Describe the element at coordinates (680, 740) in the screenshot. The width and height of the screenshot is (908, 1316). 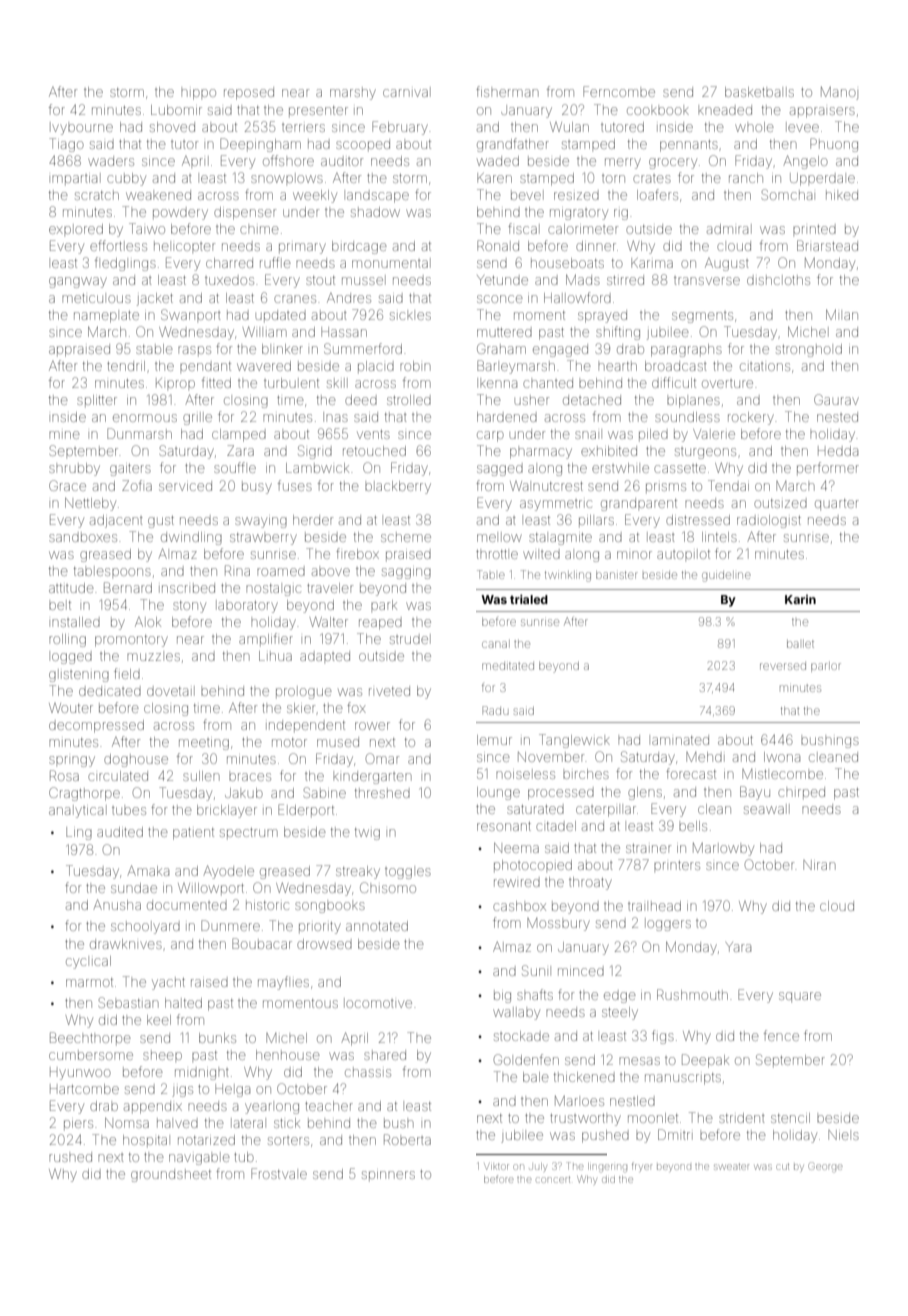
I see `laminated` at that location.
